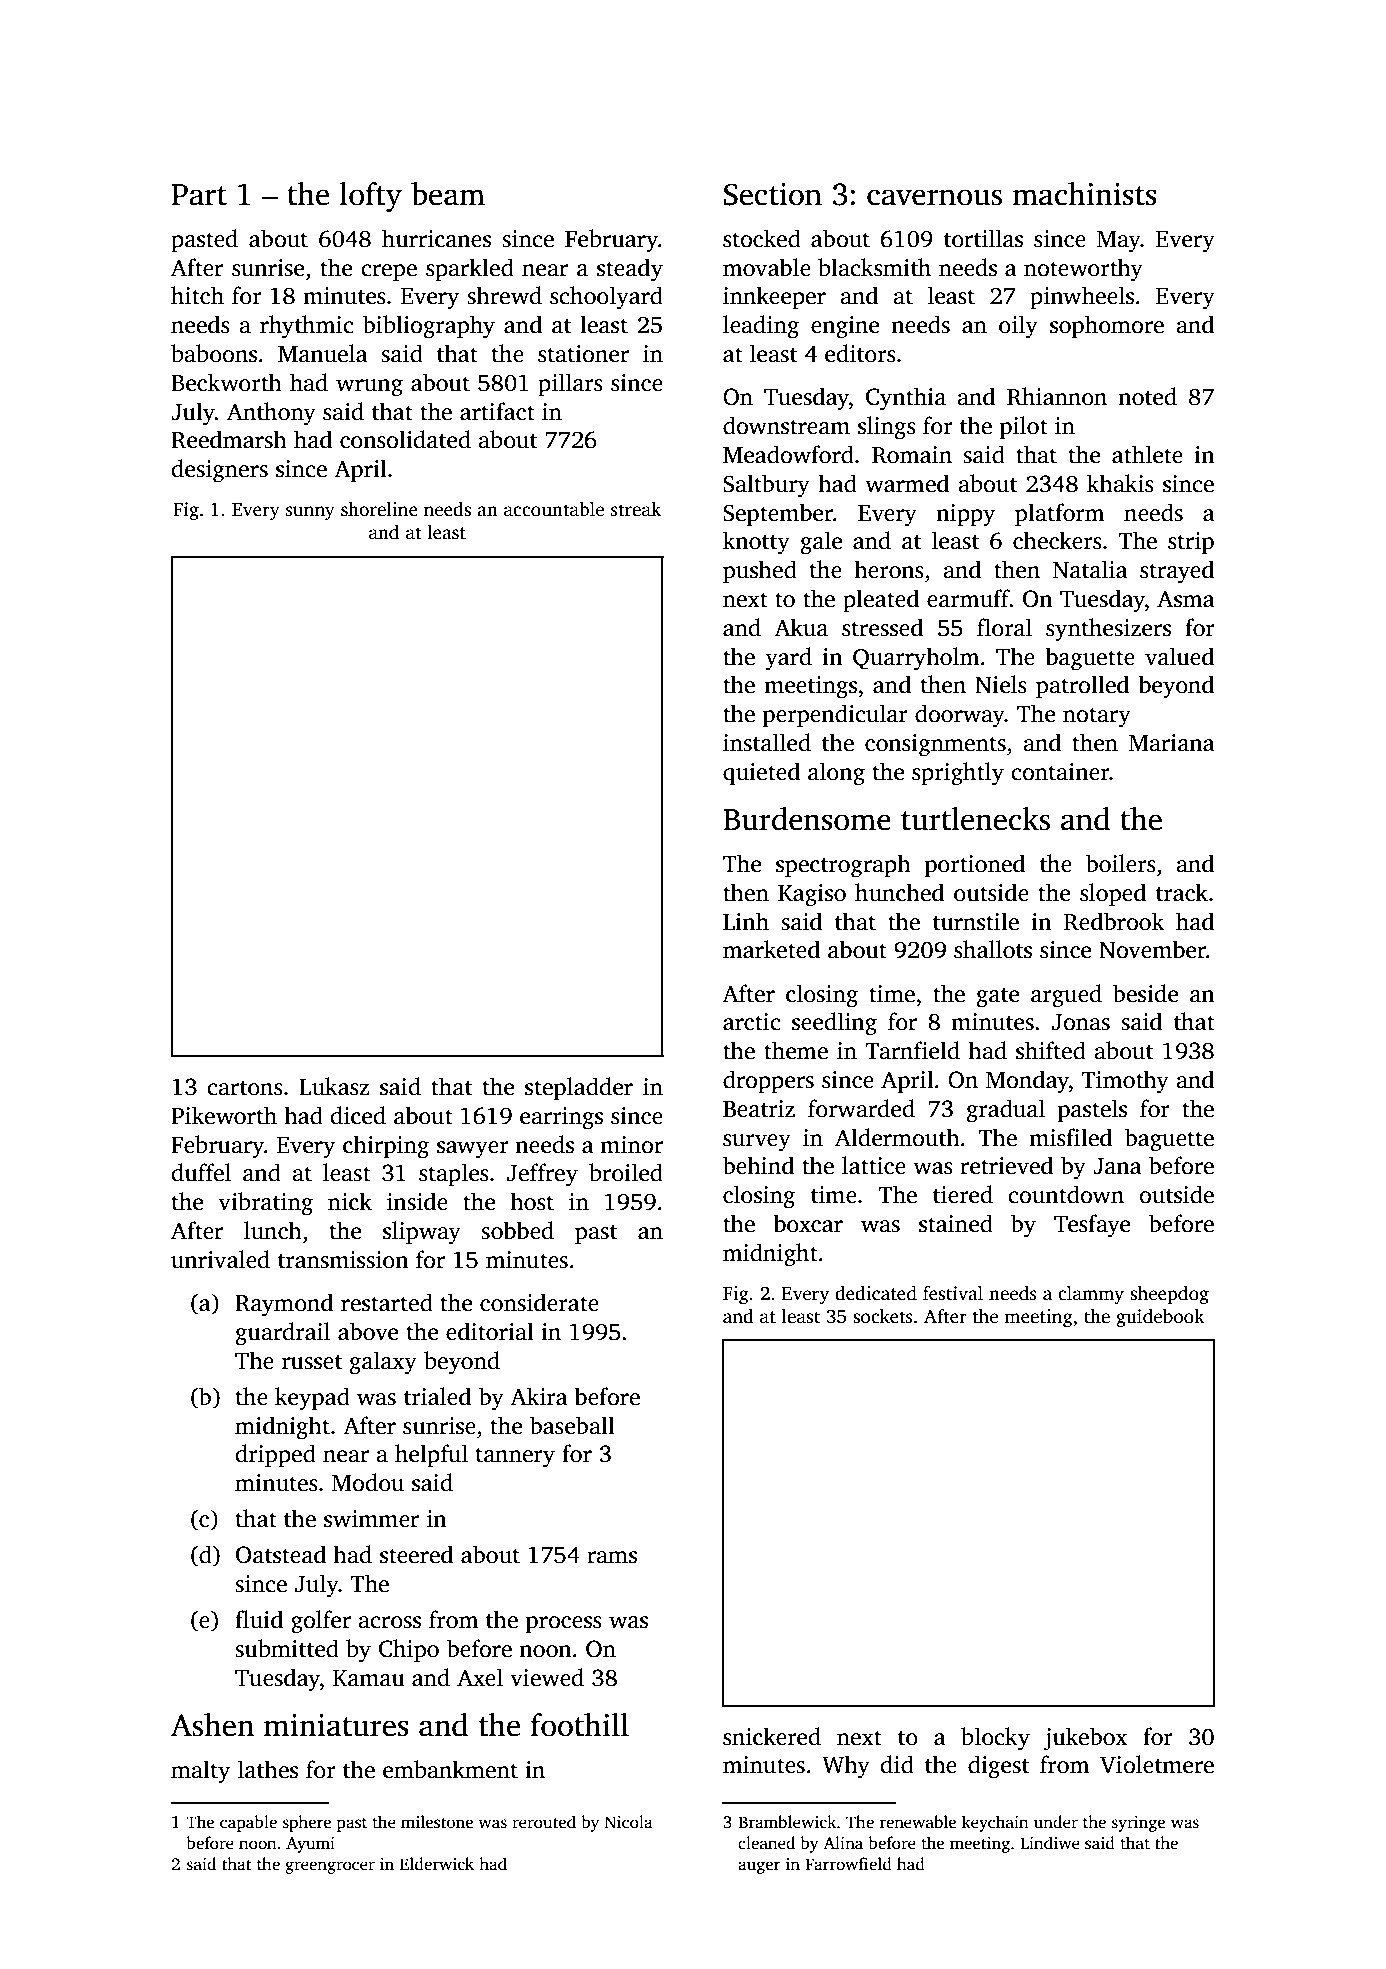  I want to click on capable, so click(248, 1823).
